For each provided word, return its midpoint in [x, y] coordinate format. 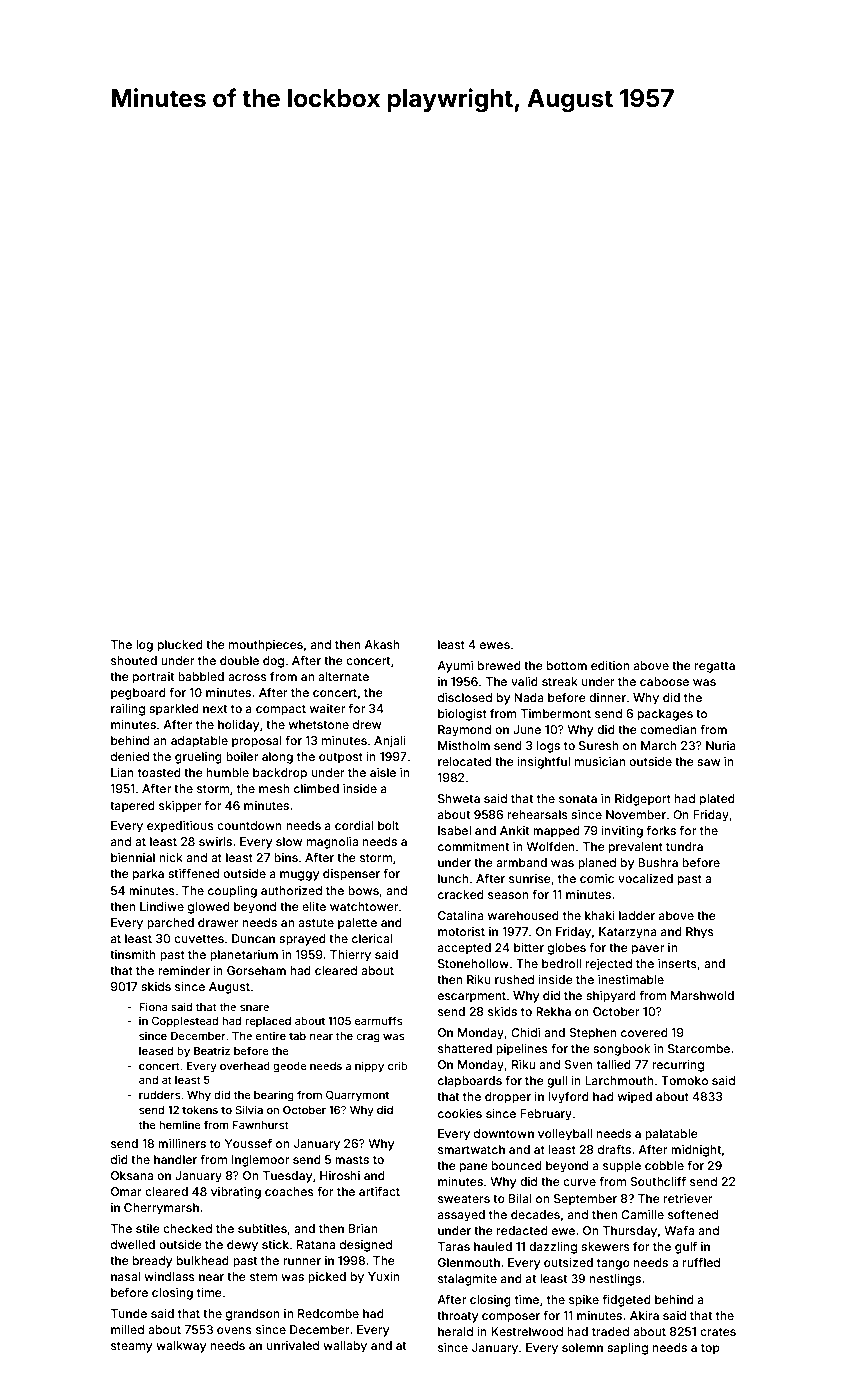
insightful [543, 763]
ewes [495, 645]
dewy [242, 1246]
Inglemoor [260, 1161]
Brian [363, 1228]
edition [610, 665]
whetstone [319, 724]
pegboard [138, 694]
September [585, 1200]
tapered [132, 807]
